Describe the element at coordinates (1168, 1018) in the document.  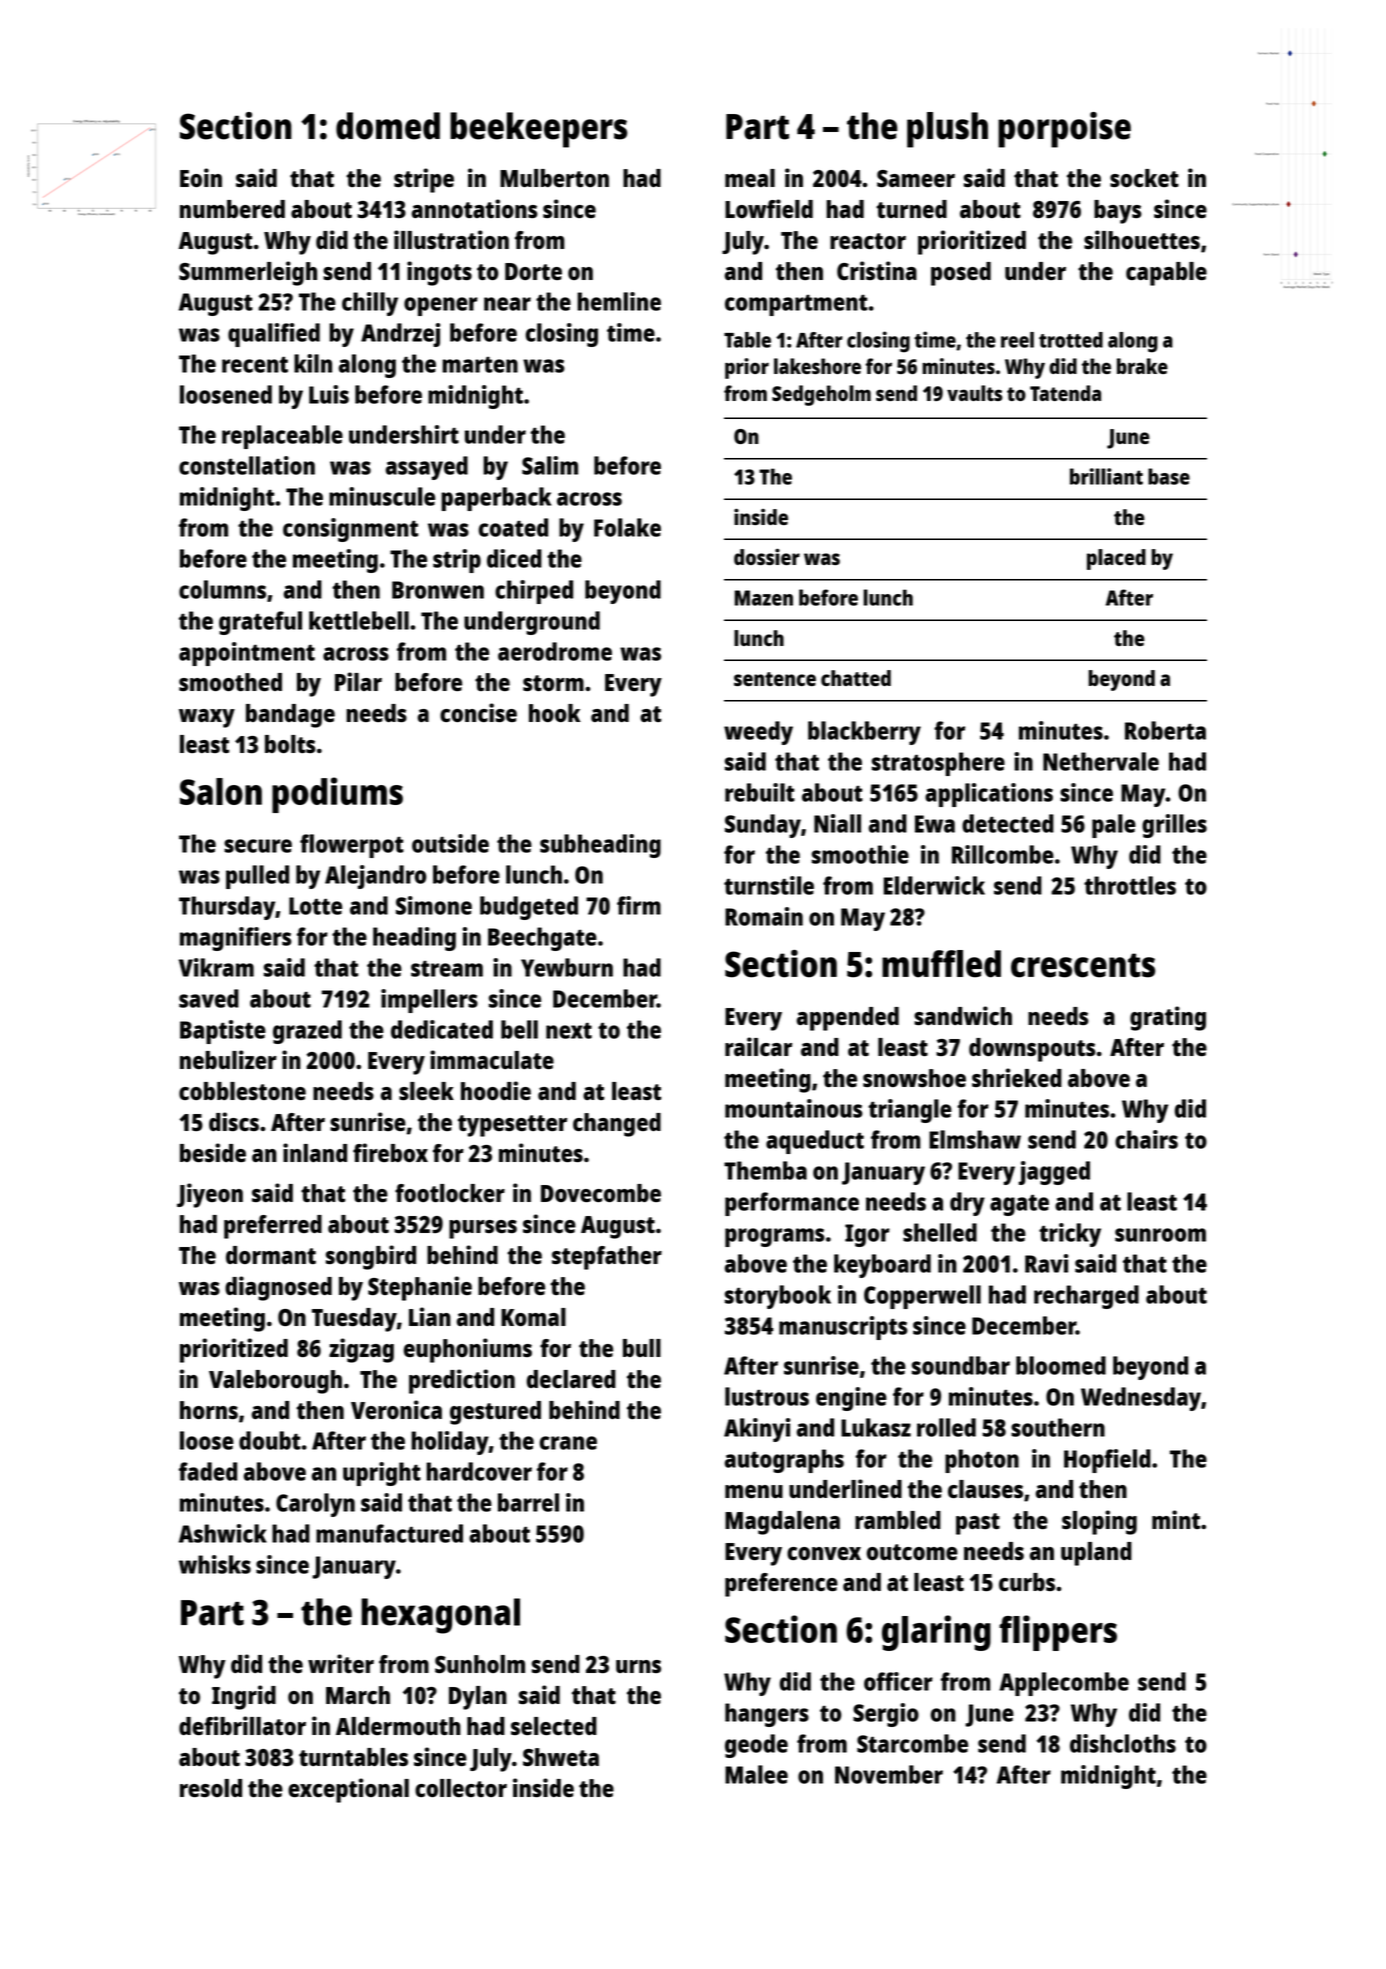
I see `grating` at that location.
